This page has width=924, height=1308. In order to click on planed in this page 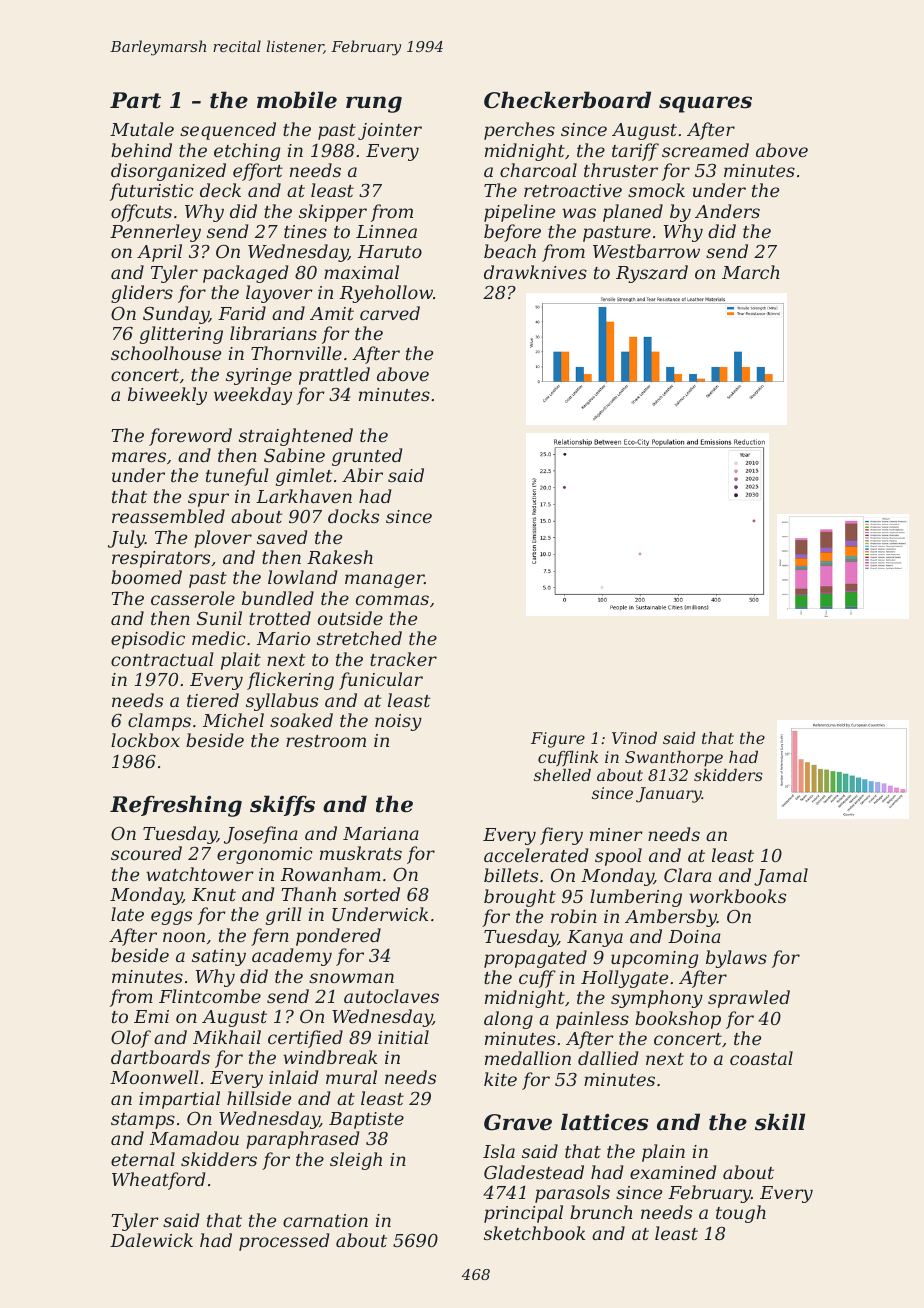, I will do `click(633, 213)`.
